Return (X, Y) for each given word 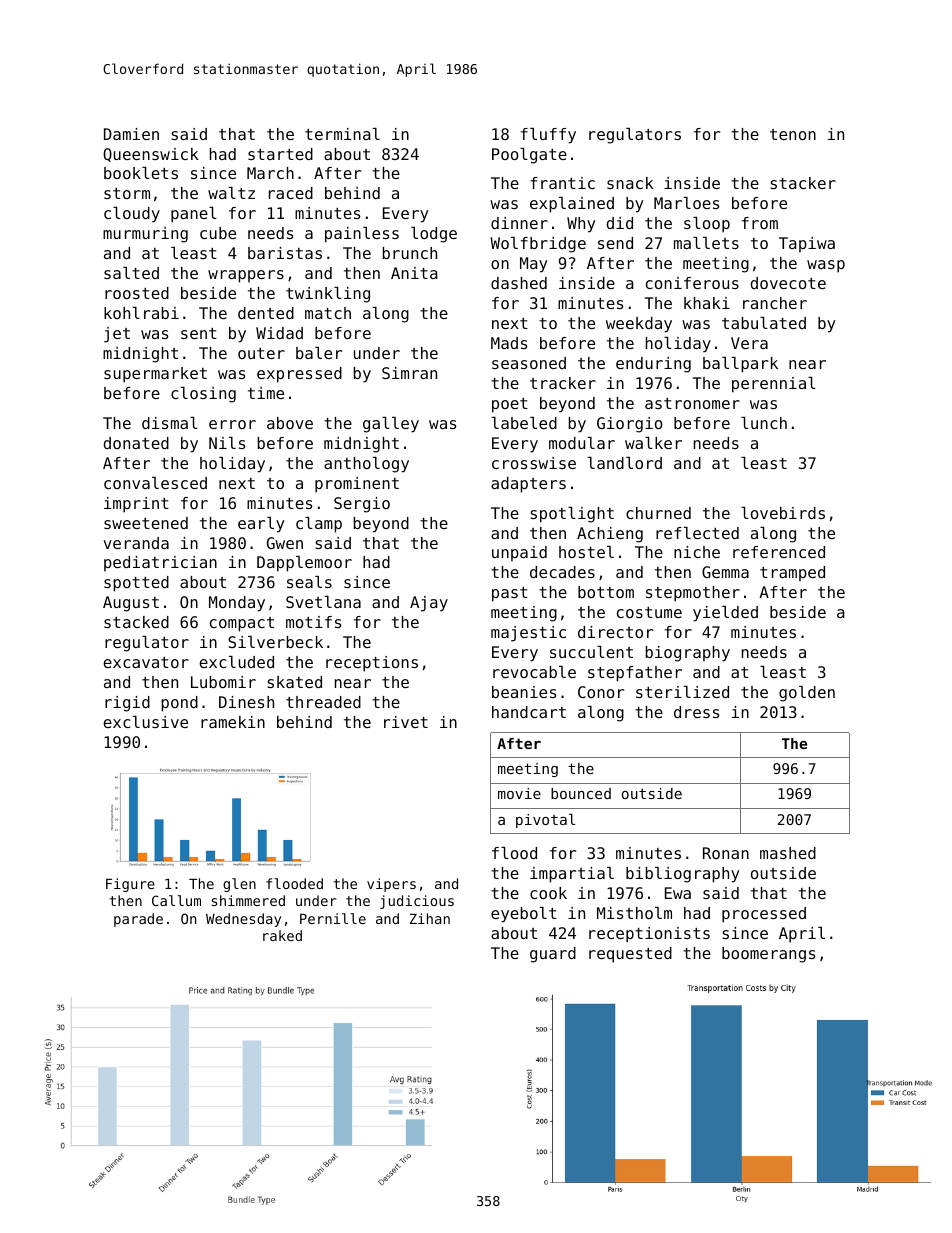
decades (562, 572)
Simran (409, 373)
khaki (707, 303)
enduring (653, 365)
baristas (285, 253)
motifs (313, 622)
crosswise (534, 463)
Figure (130, 885)
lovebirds (783, 513)
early (261, 525)
